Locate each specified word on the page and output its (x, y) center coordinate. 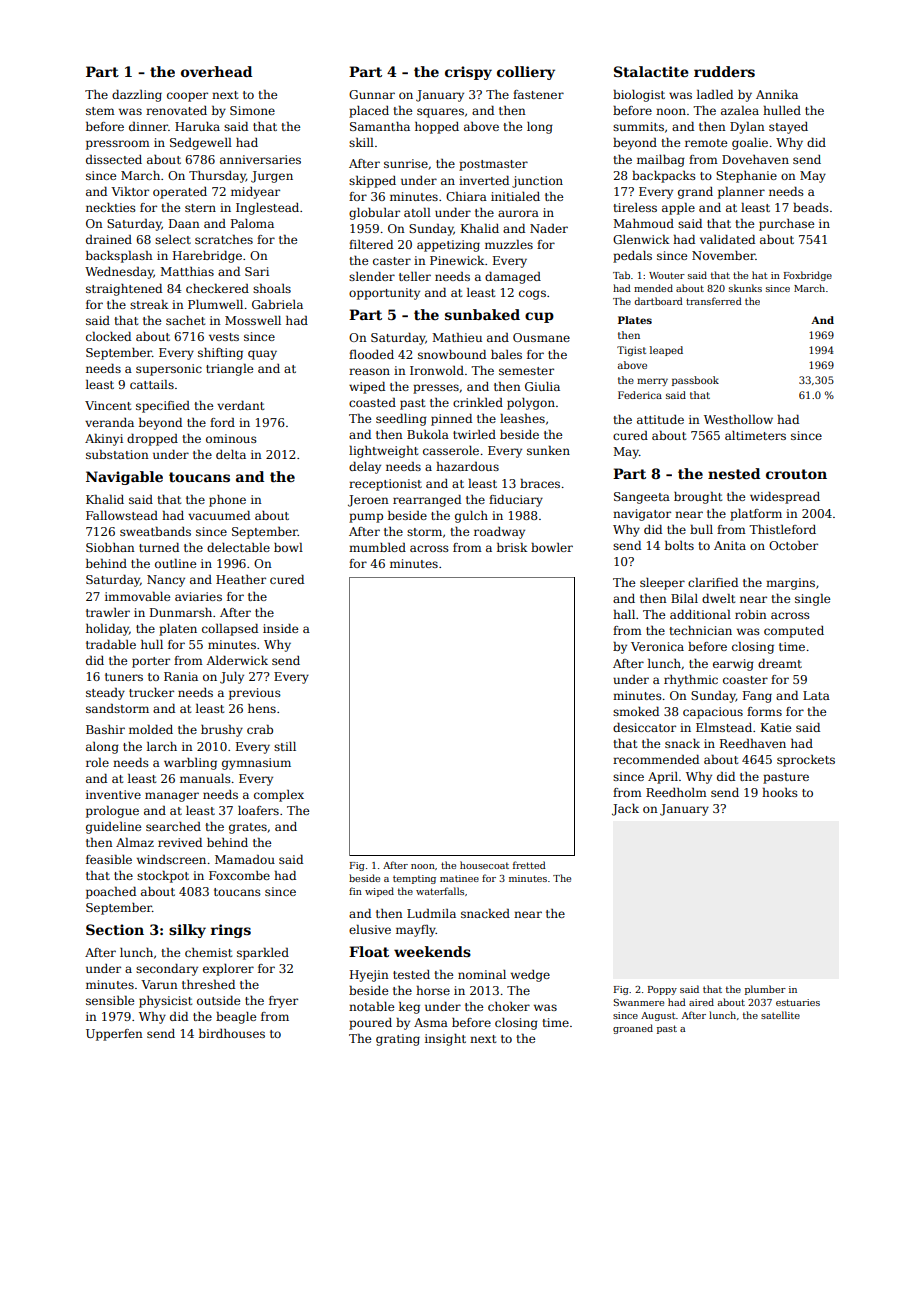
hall (624, 614)
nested (734, 473)
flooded (371, 354)
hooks (780, 792)
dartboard (658, 301)
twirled (474, 434)
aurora (518, 213)
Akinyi (104, 440)
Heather (241, 579)
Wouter (667, 275)
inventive (113, 794)
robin (751, 614)
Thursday (217, 177)
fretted (529, 865)
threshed (208, 984)
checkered (217, 288)
